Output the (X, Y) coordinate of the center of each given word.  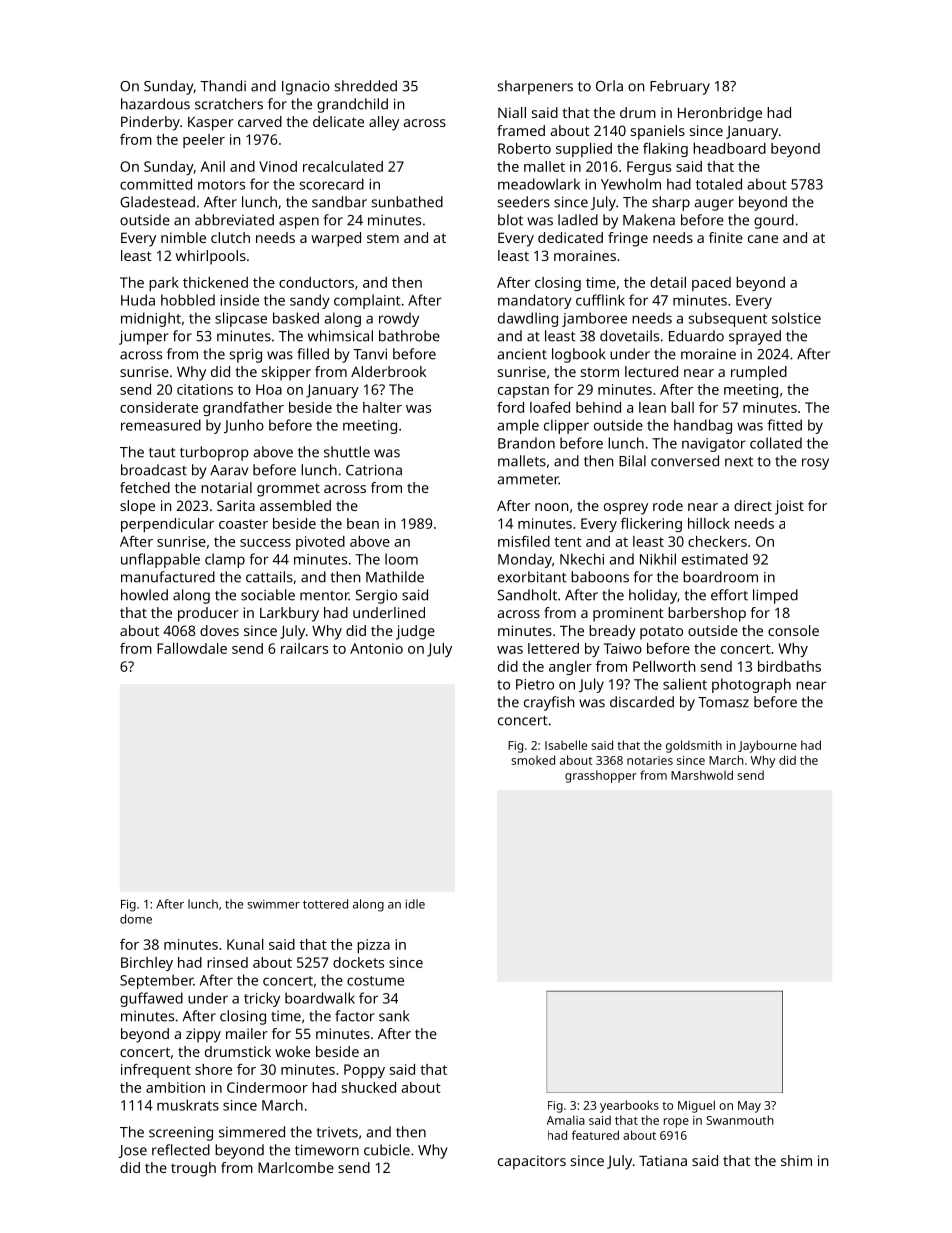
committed (156, 184)
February (680, 87)
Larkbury (289, 614)
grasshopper (601, 776)
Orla (609, 86)
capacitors (532, 1162)
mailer (247, 1033)
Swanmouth (740, 1120)
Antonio (376, 648)
